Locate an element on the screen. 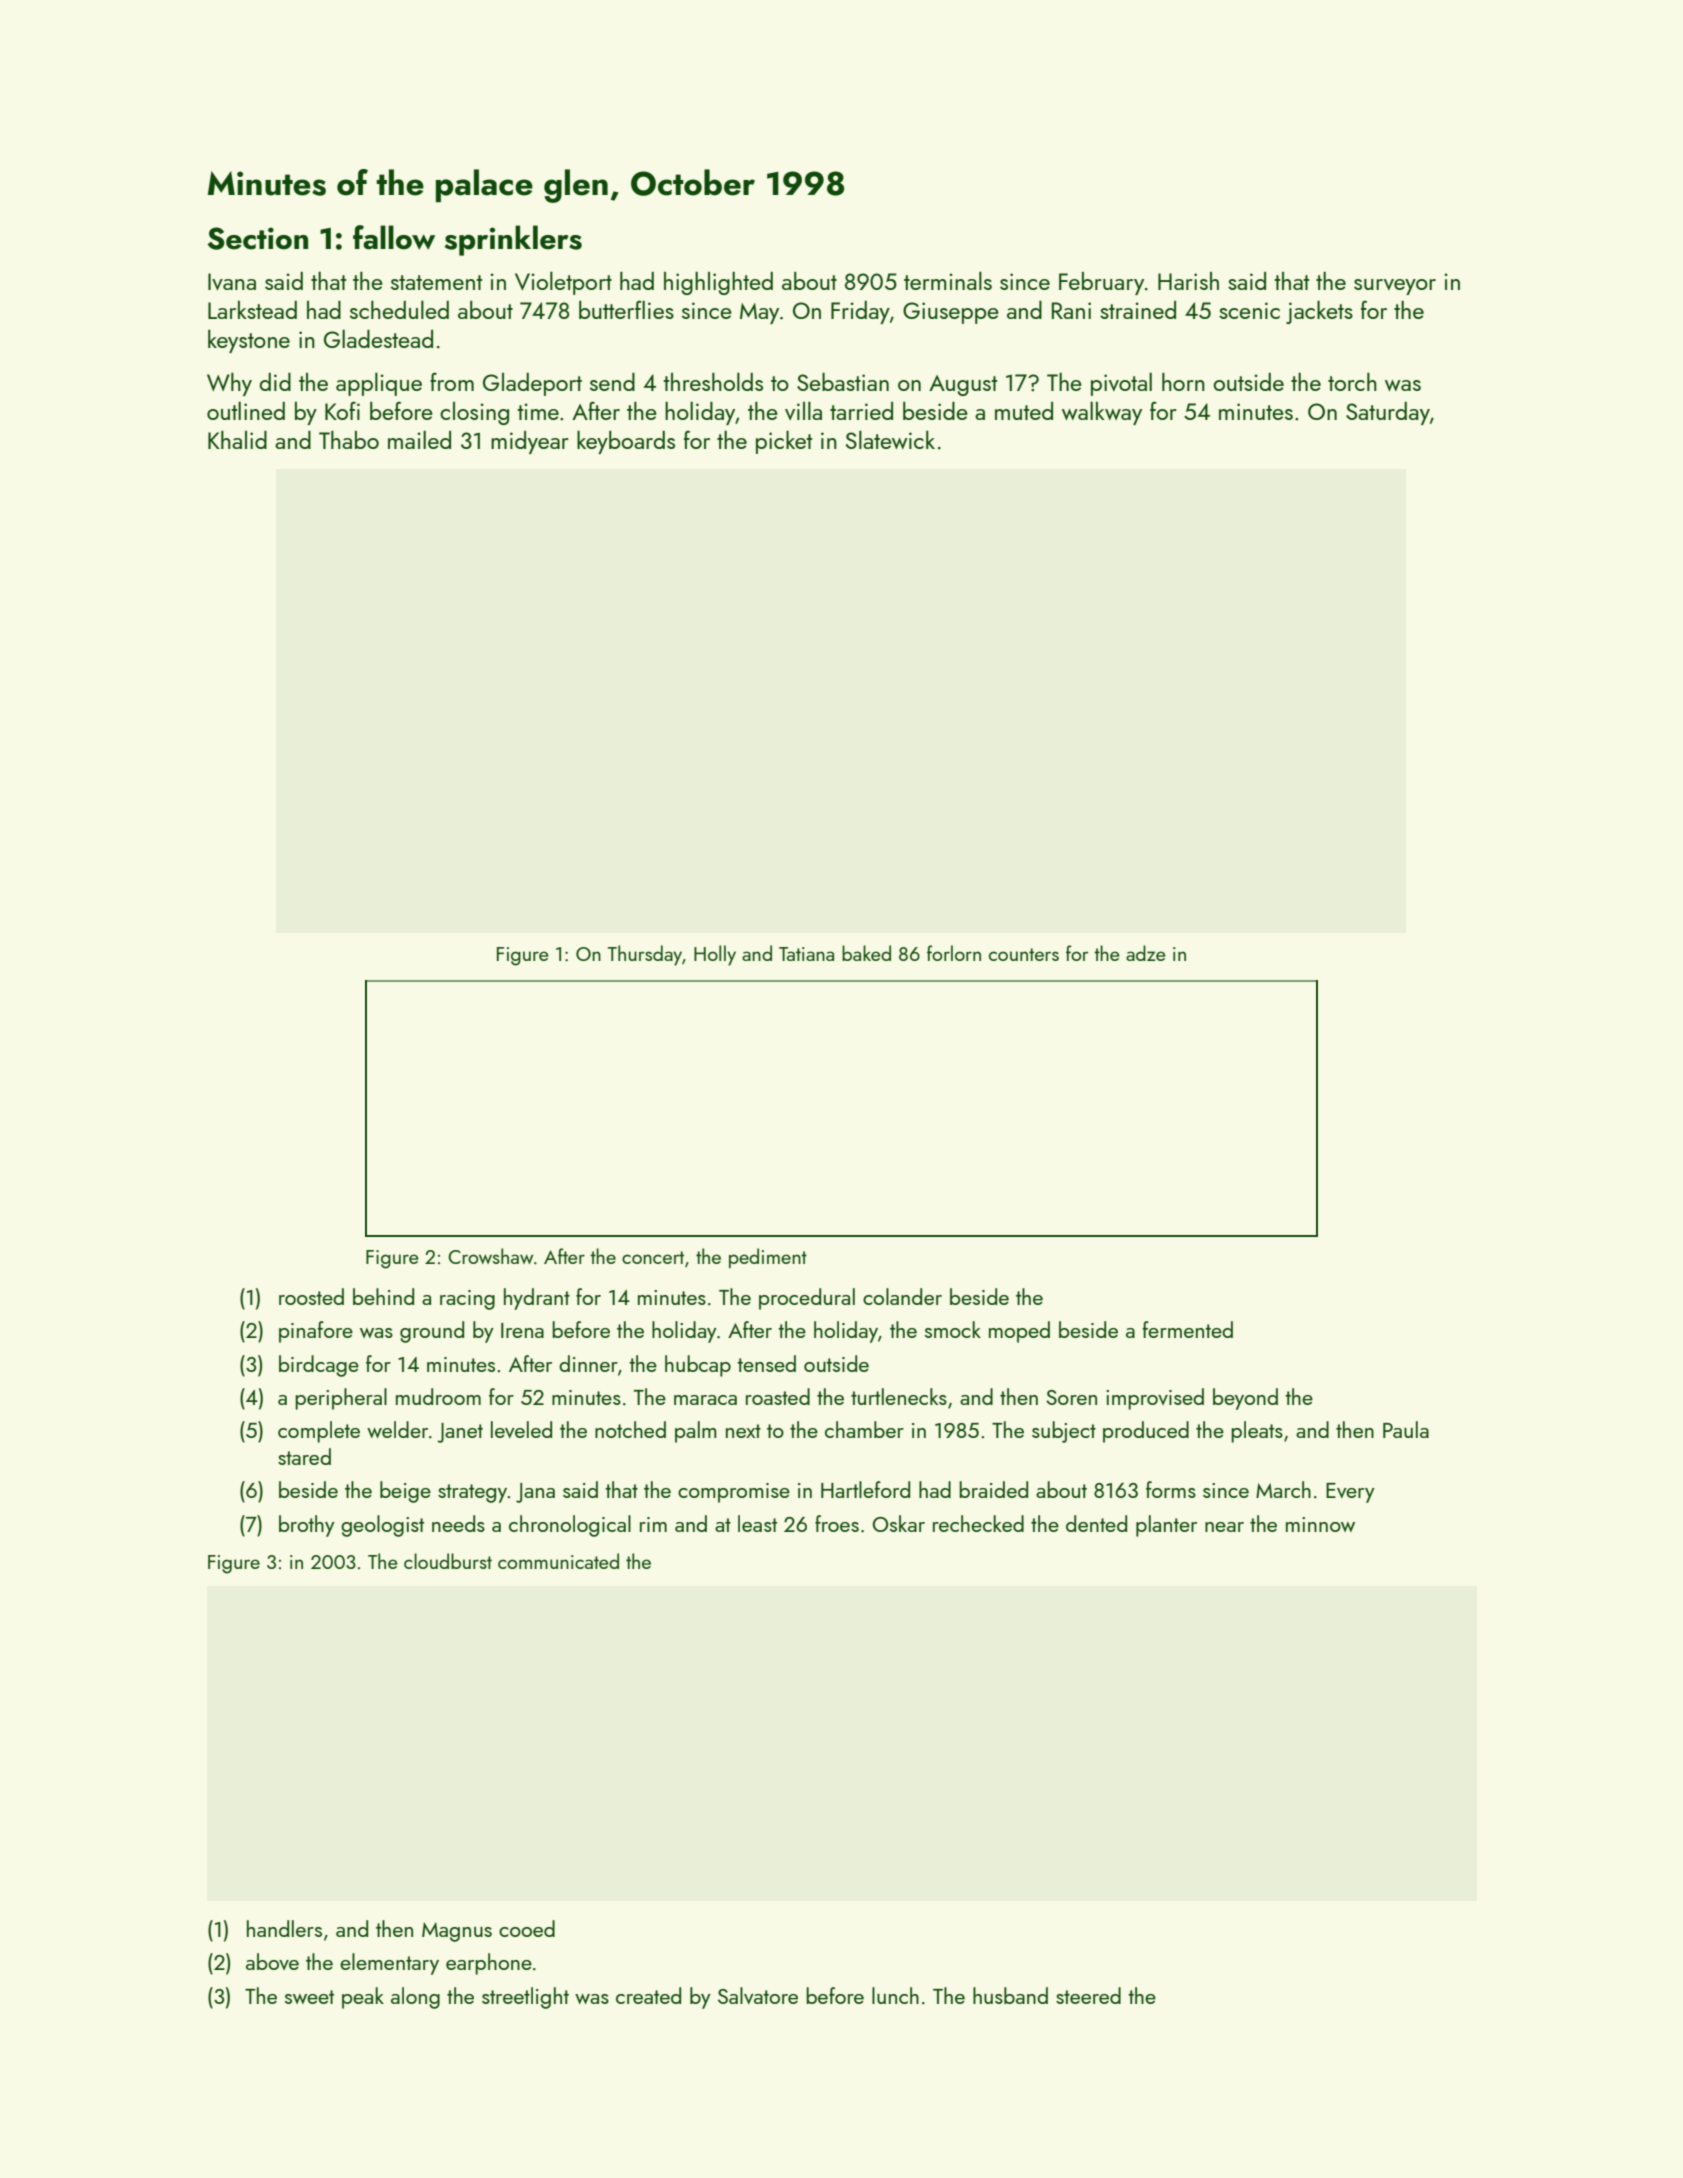 Image resolution: width=1683 pixels, height=2178 pixels. Slatewick is located at coordinates (890, 439).
